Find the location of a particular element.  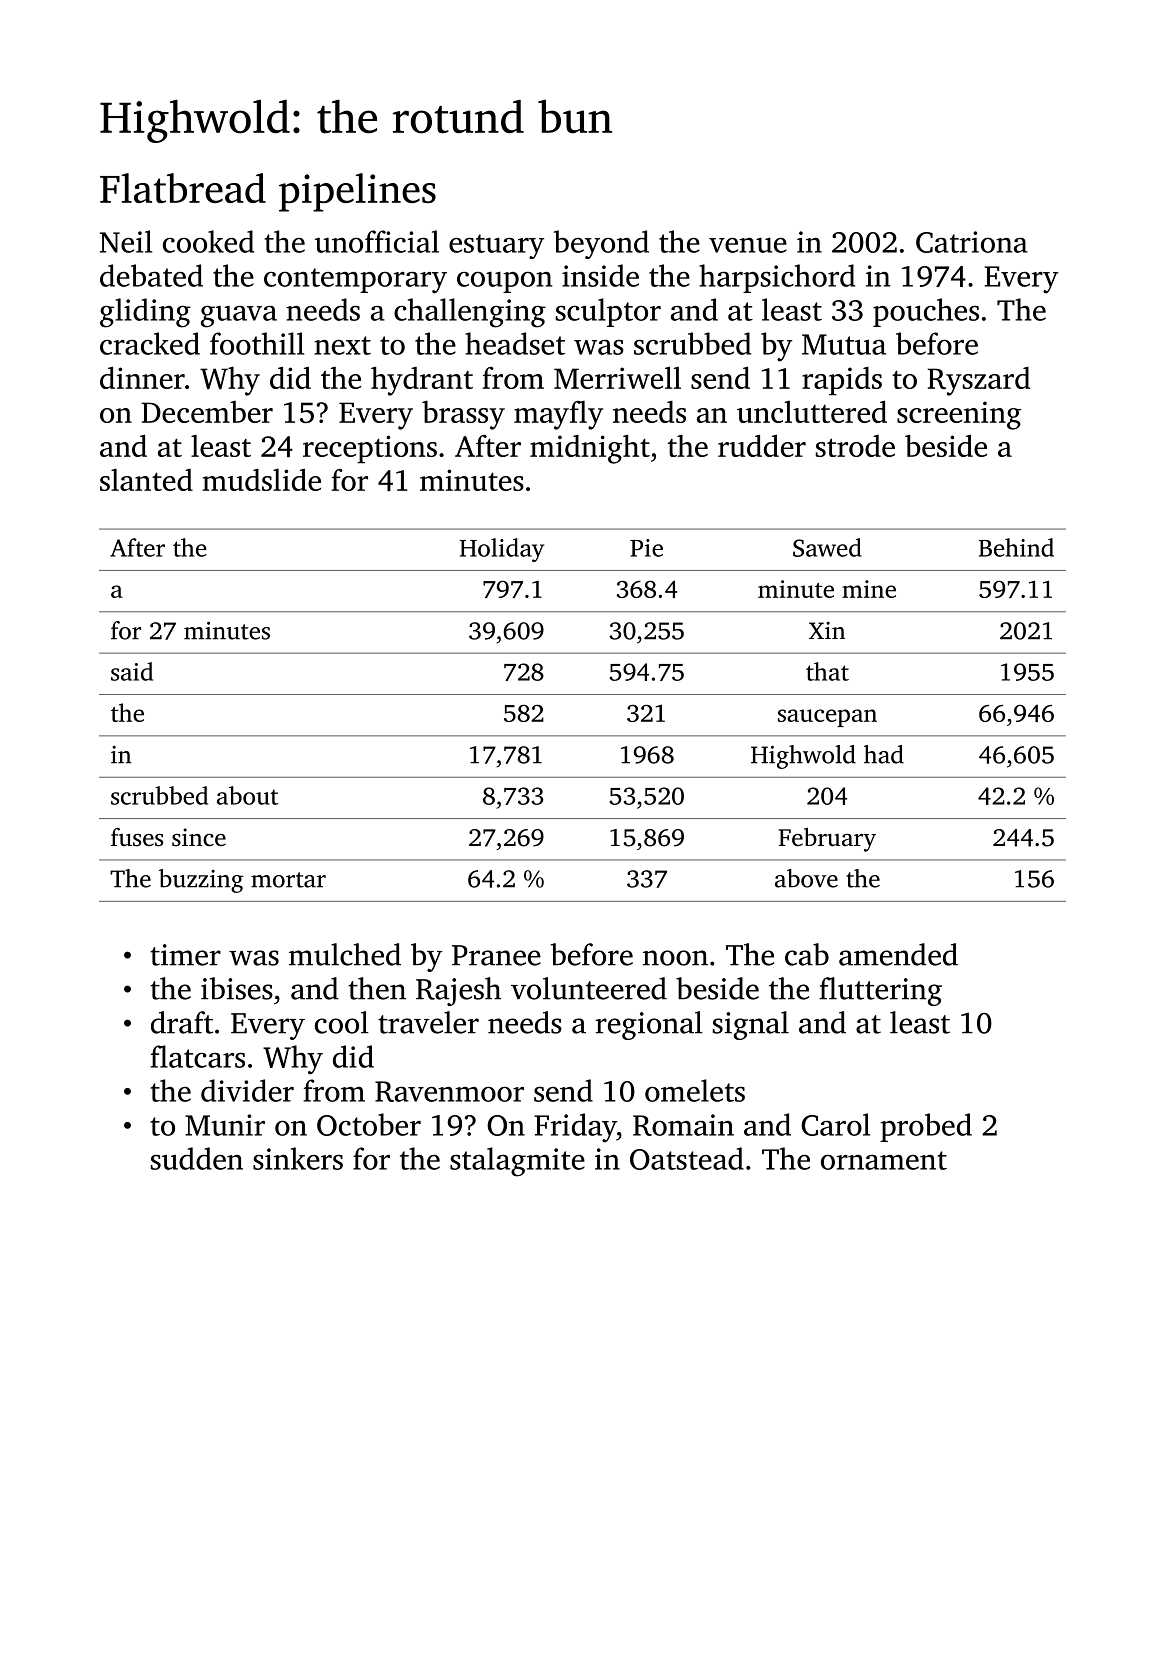

Flatbread is located at coordinates (183, 188).
